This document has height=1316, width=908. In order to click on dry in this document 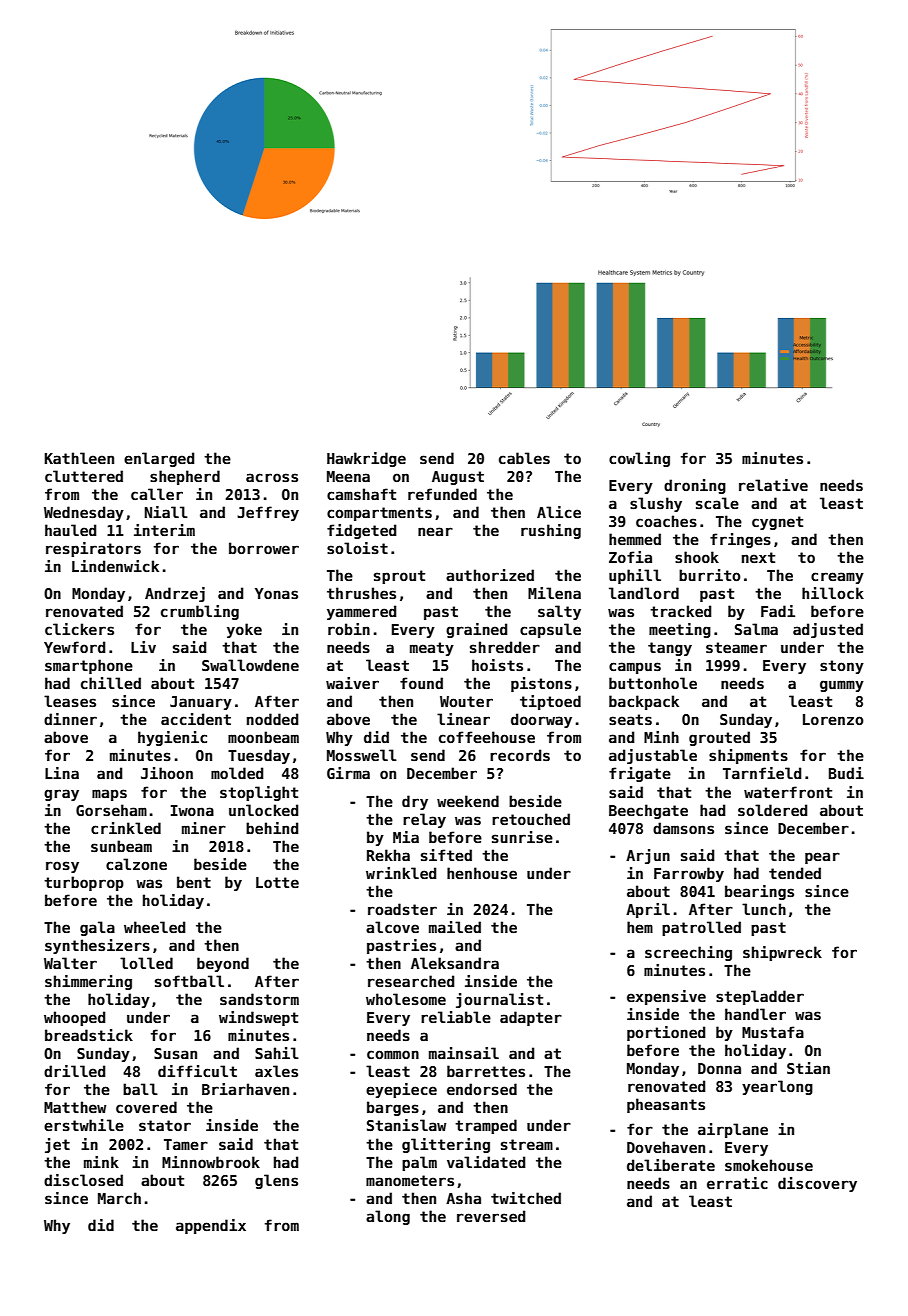, I will do `click(415, 802)`.
